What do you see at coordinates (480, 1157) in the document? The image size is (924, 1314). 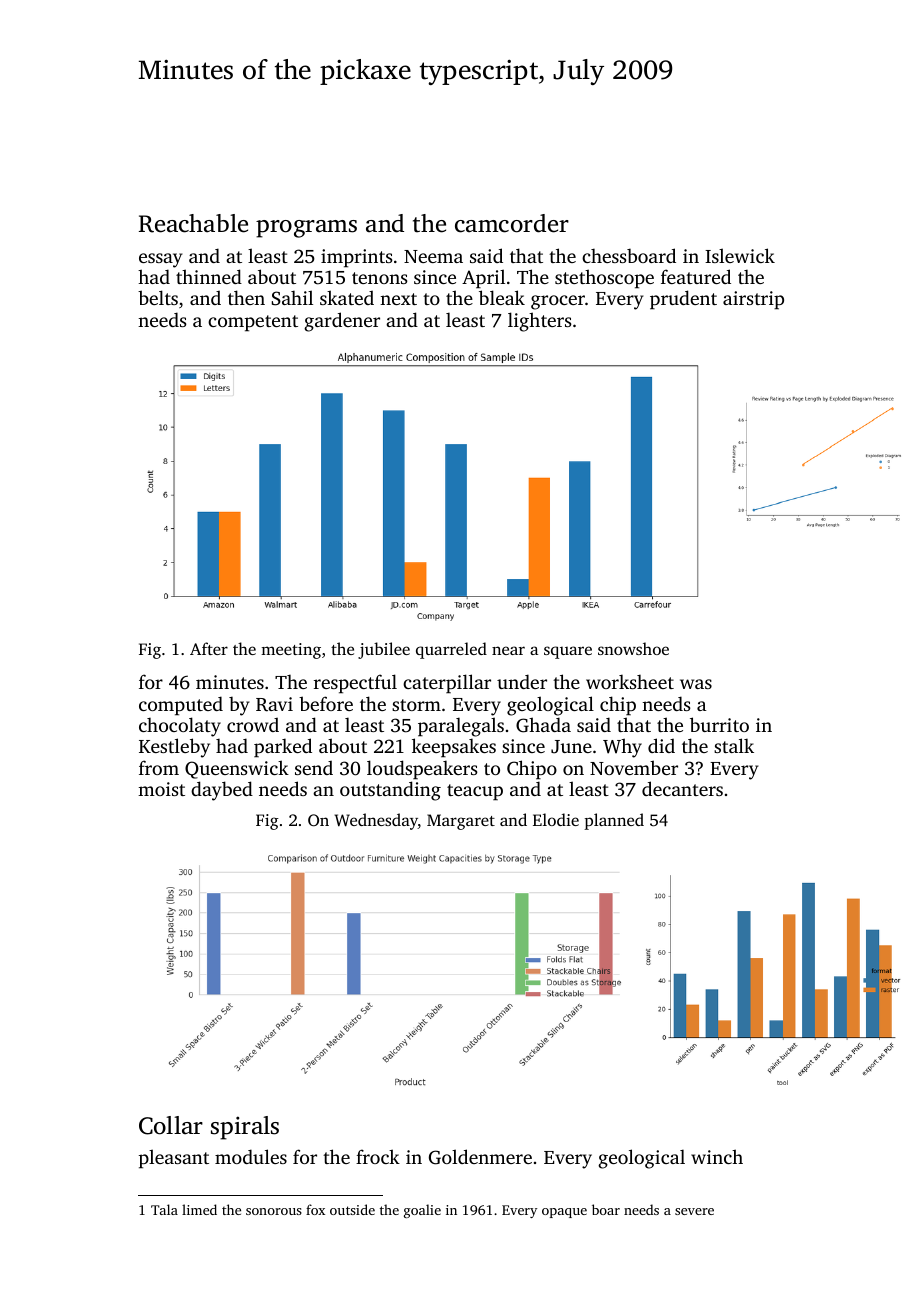 I see `Goldenmere` at bounding box center [480, 1157].
